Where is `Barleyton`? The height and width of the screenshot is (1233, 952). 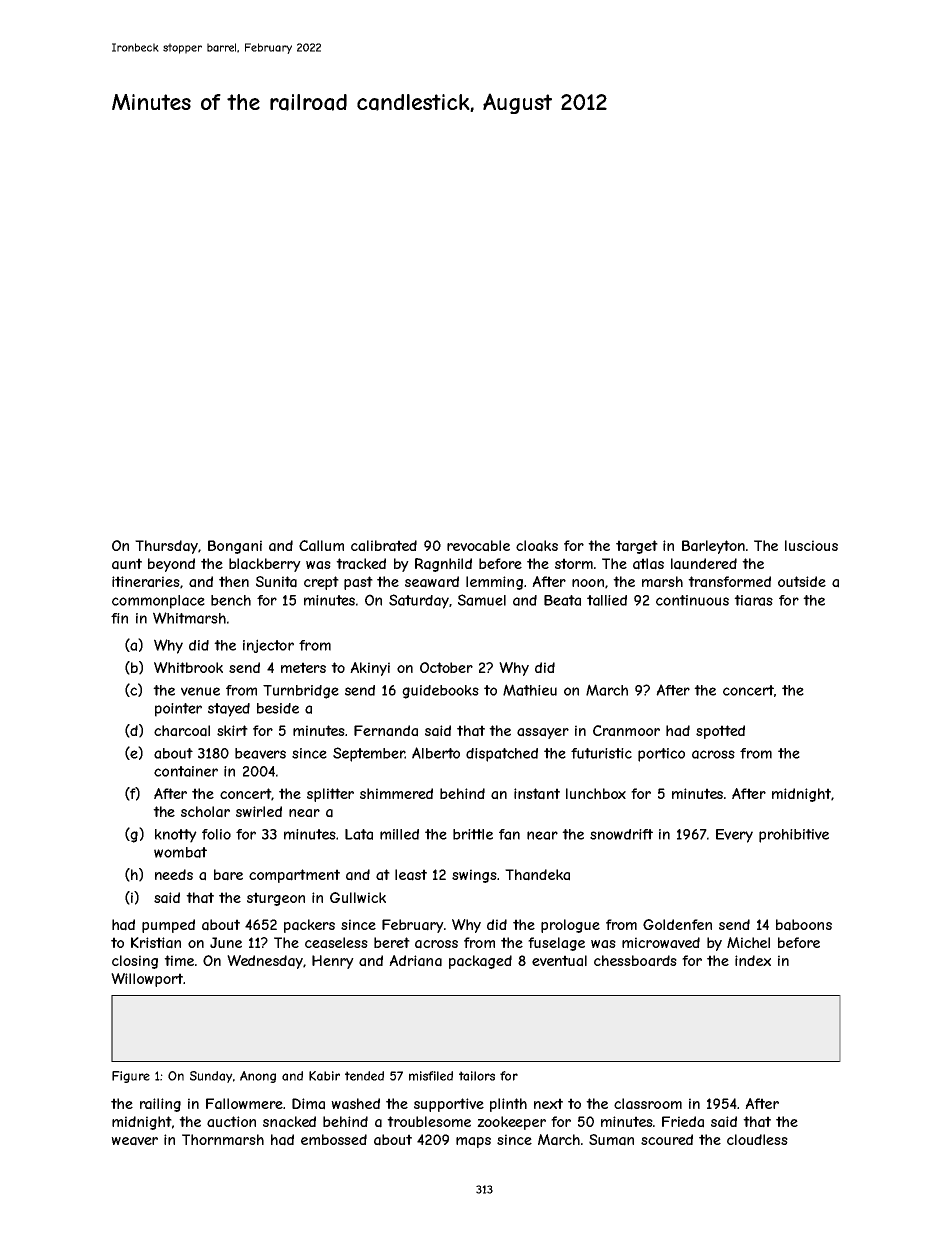 Barleyton is located at coordinates (713, 547).
